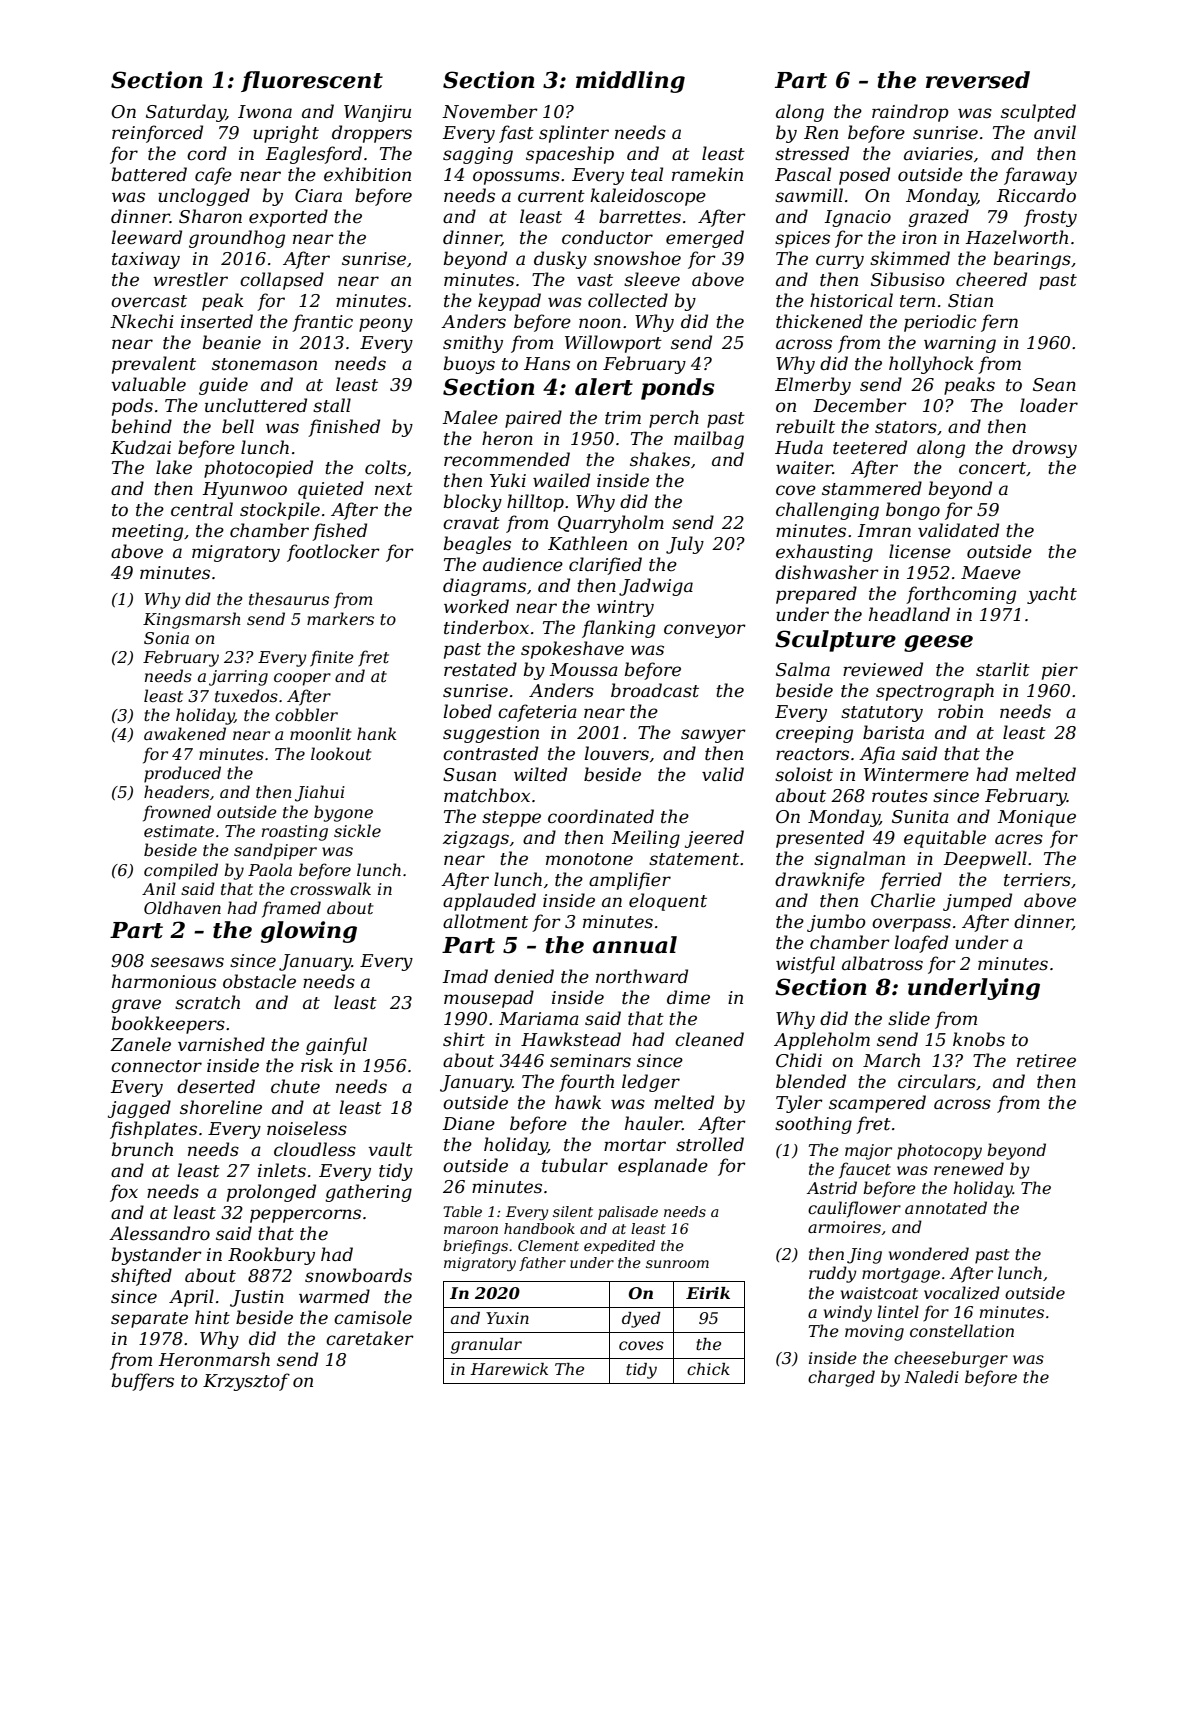  I want to click on terriers, so click(1037, 880).
